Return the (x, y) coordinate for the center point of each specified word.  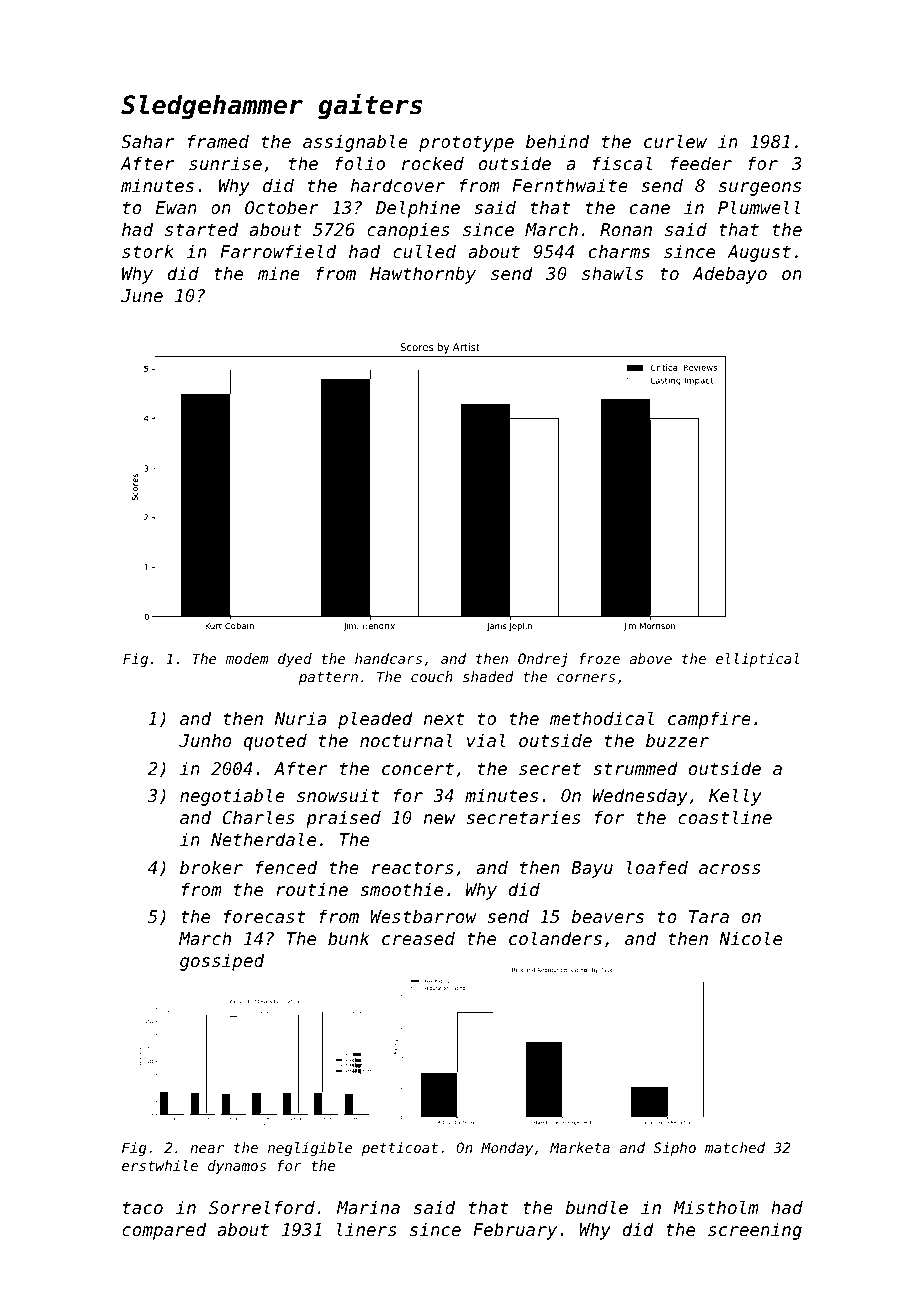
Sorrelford (262, 1207)
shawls (612, 273)
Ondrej (542, 660)
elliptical (757, 660)
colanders (555, 938)
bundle (597, 1207)
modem (247, 658)
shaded (488, 676)
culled (424, 251)
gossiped (222, 962)
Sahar (147, 141)
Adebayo (729, 275)
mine (279, 273)
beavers (608, 916)
